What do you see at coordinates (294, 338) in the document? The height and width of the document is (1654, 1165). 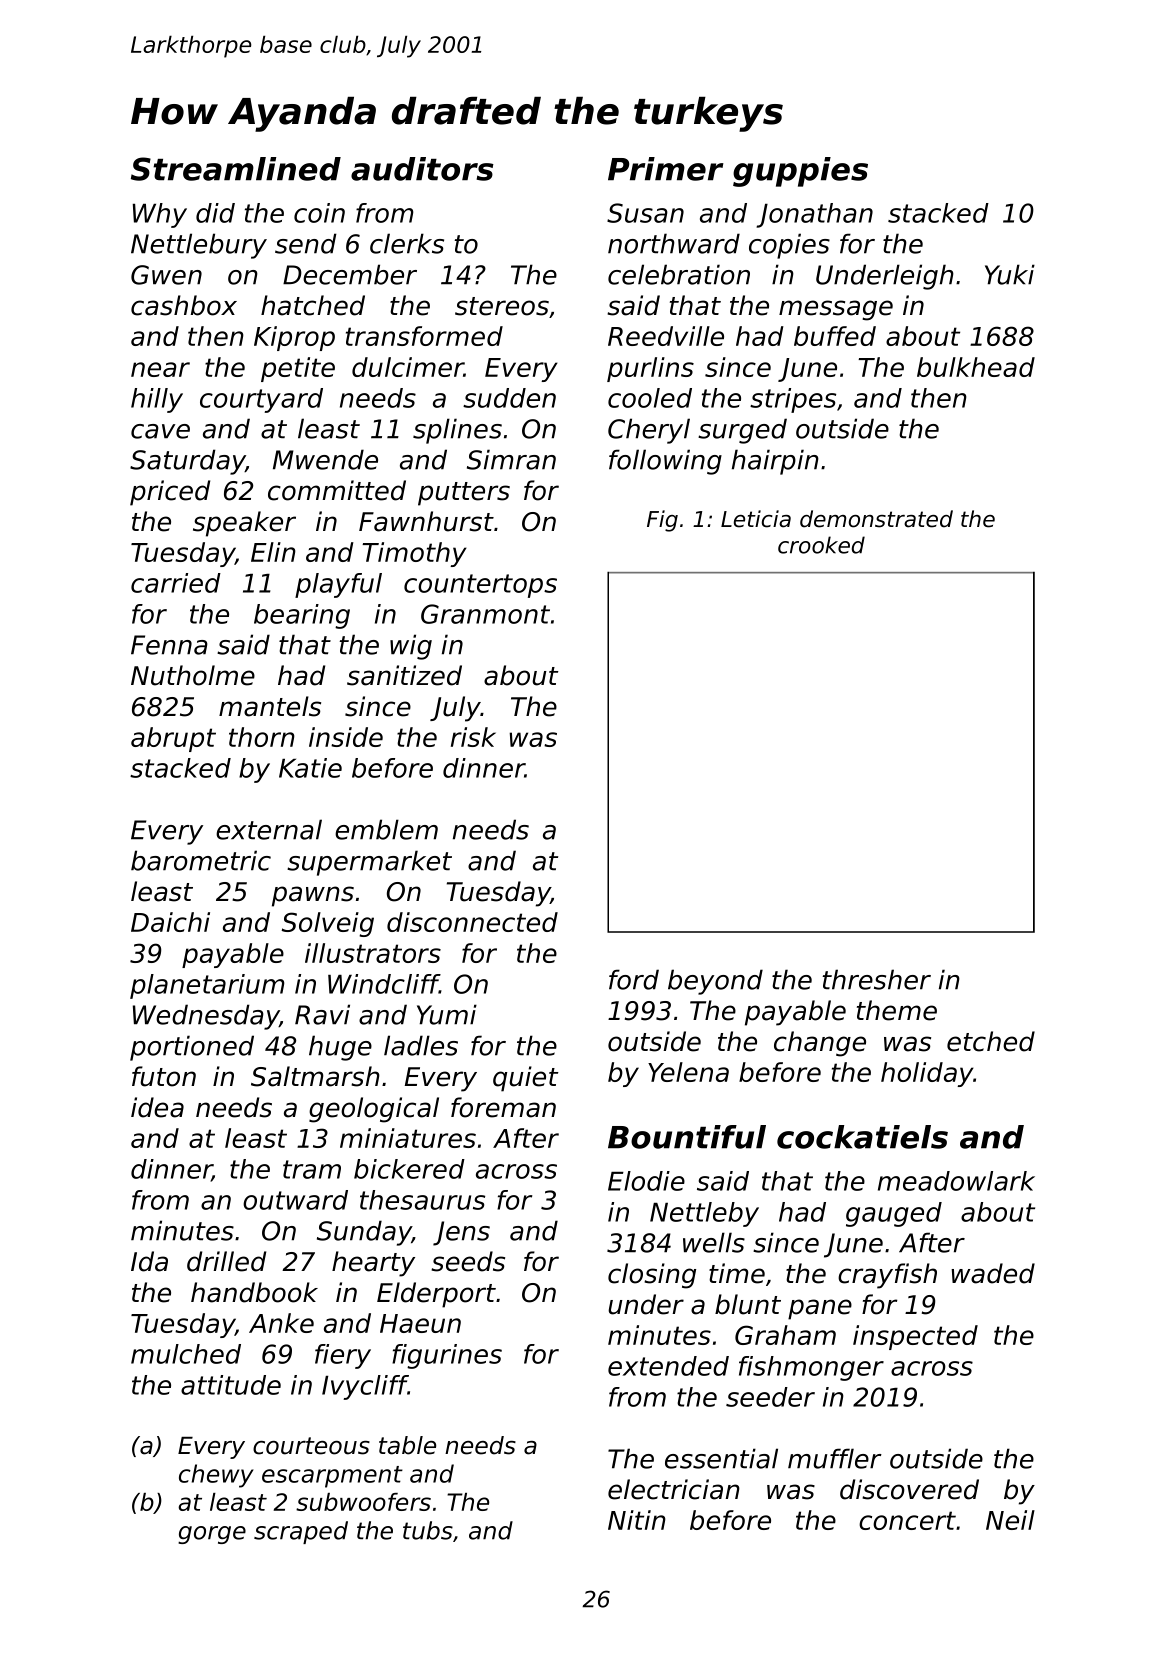 I see `Kiprop` at bounding box center [294, 338].
